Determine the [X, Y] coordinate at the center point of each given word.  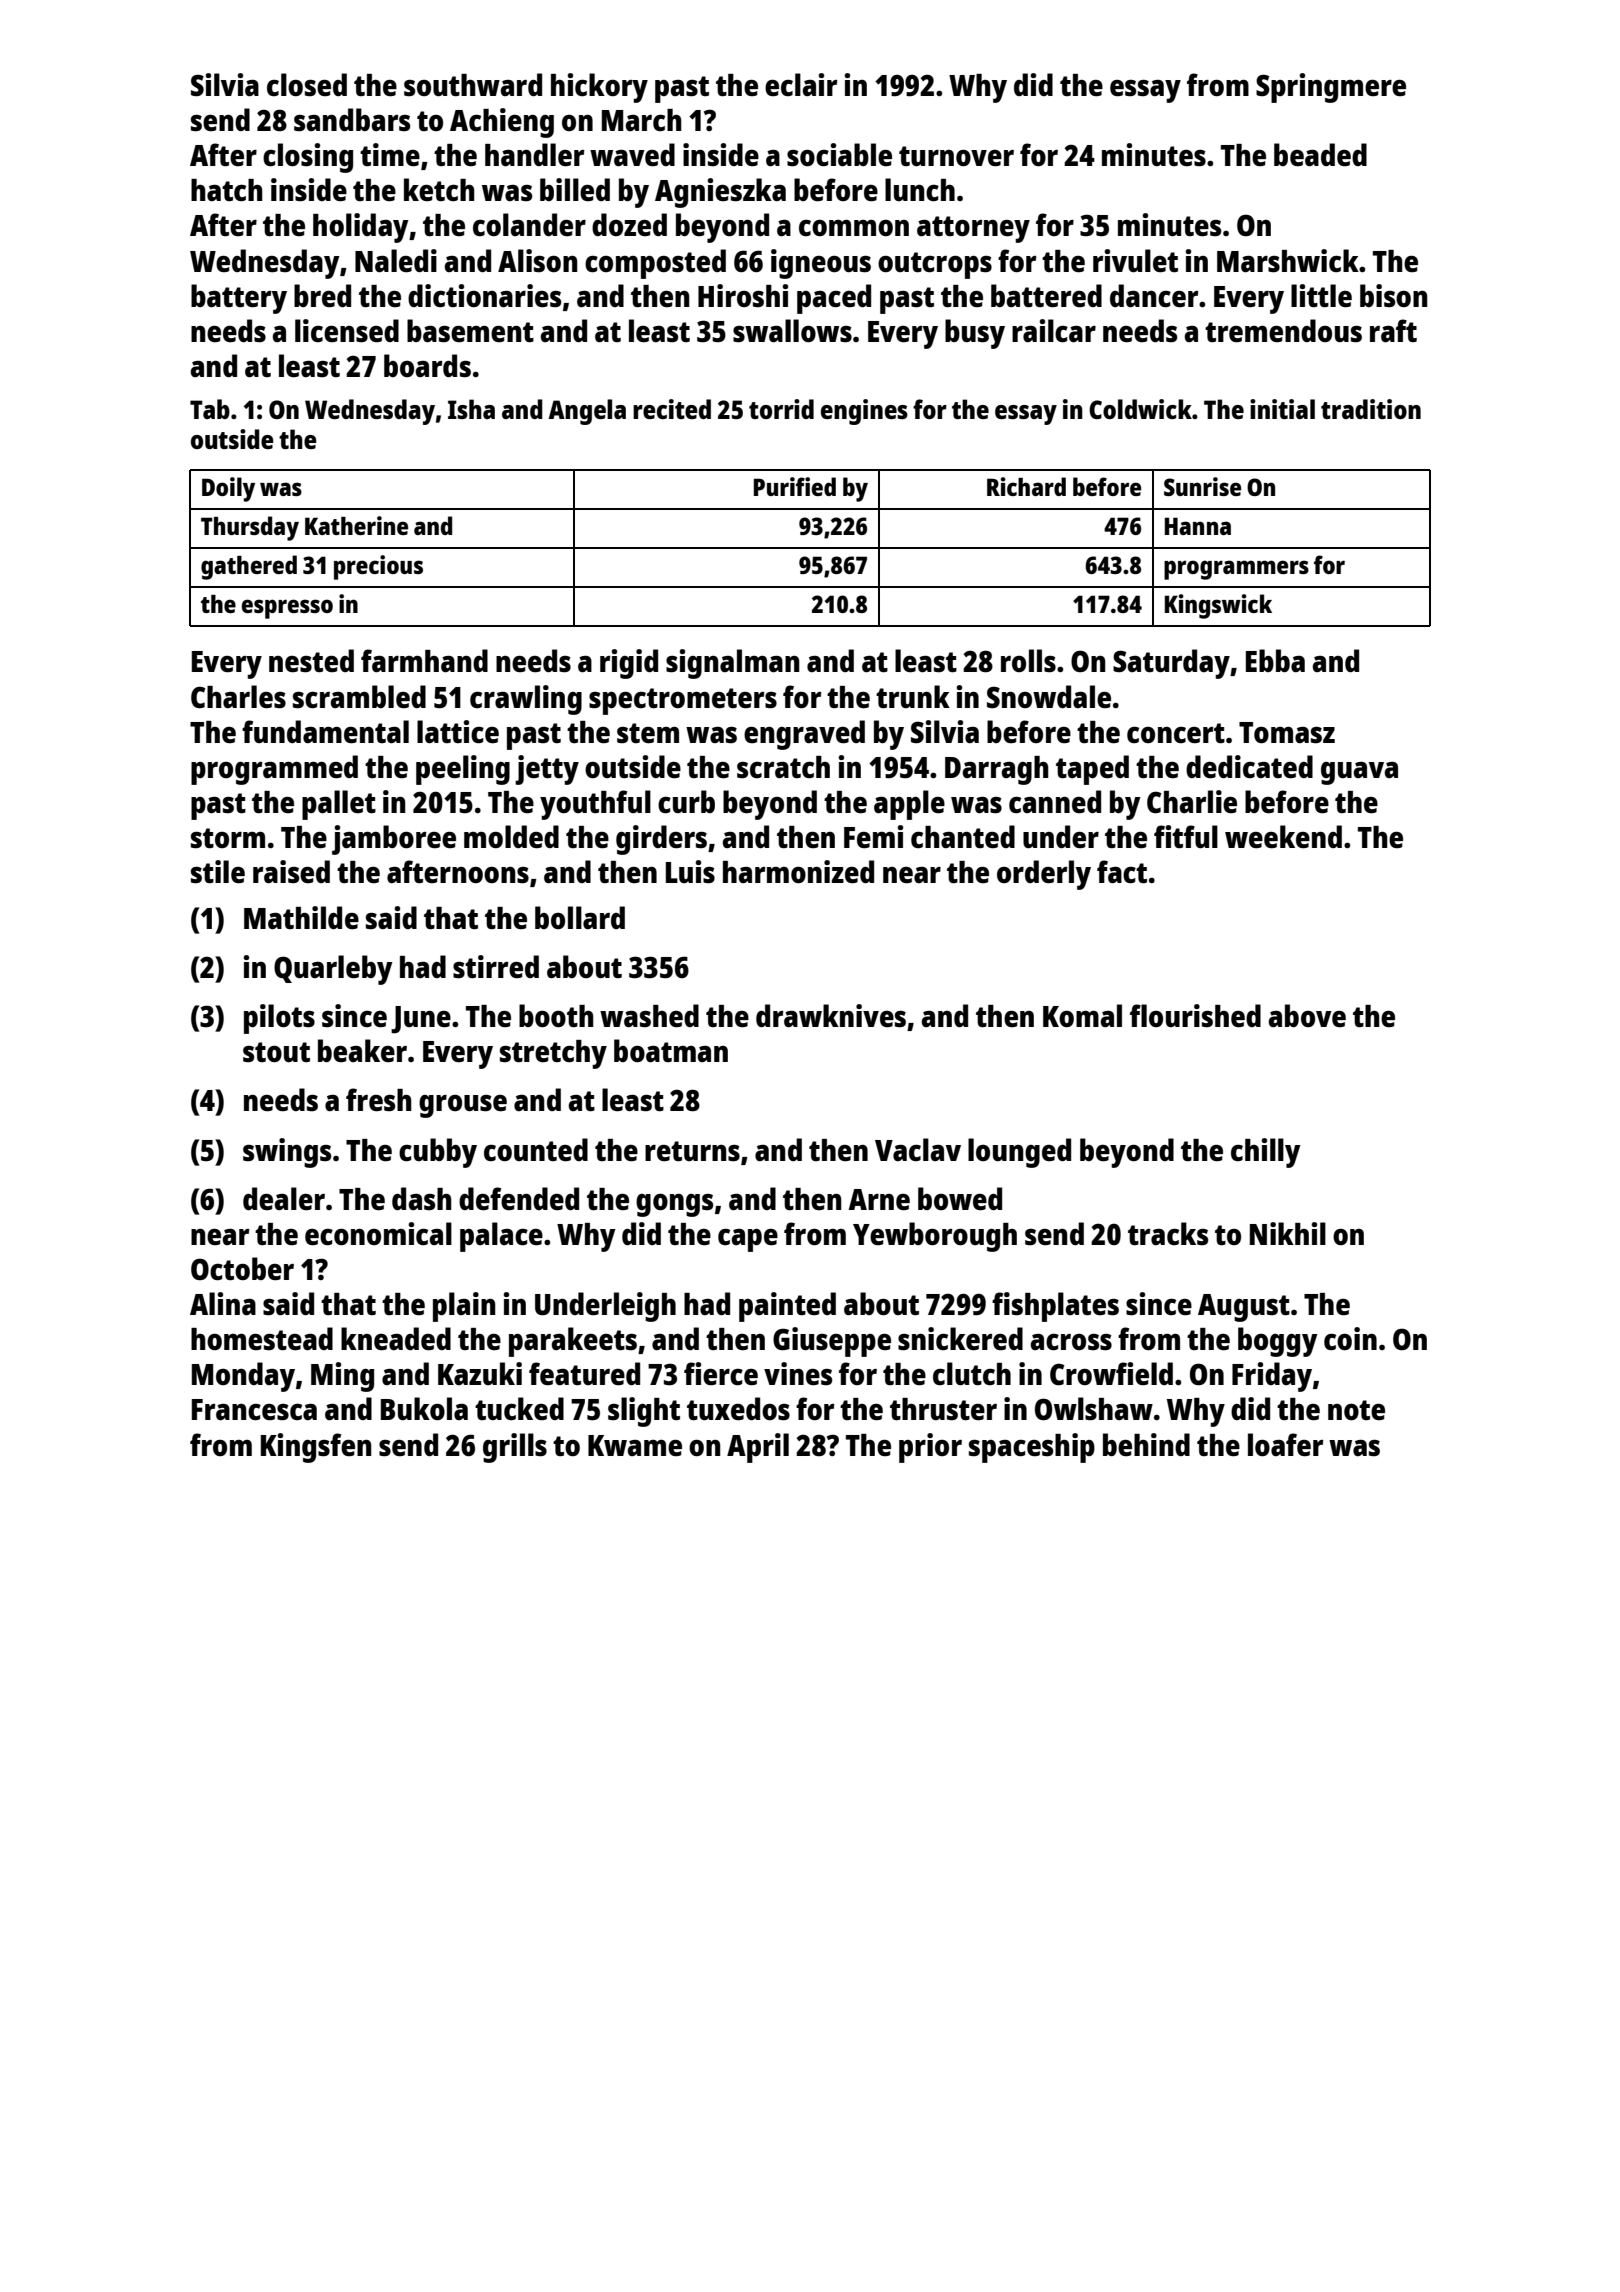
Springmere [1331, 88]
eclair [801, 84]
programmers [1236, 570]
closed [307, 84]
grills [515, 1448]
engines [864, 412]
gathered [249, 567]
